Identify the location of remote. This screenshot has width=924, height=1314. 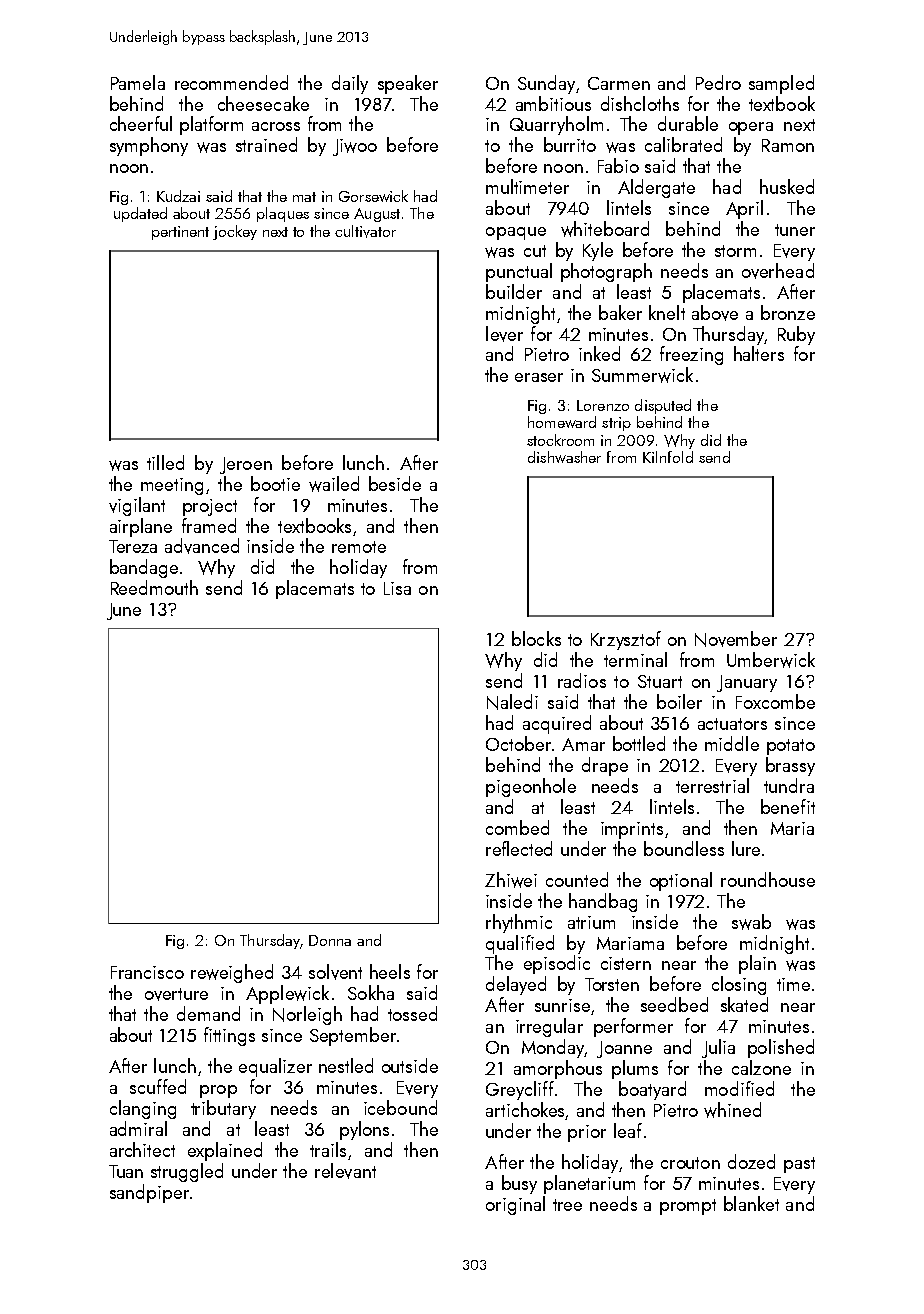
(359, 547).
